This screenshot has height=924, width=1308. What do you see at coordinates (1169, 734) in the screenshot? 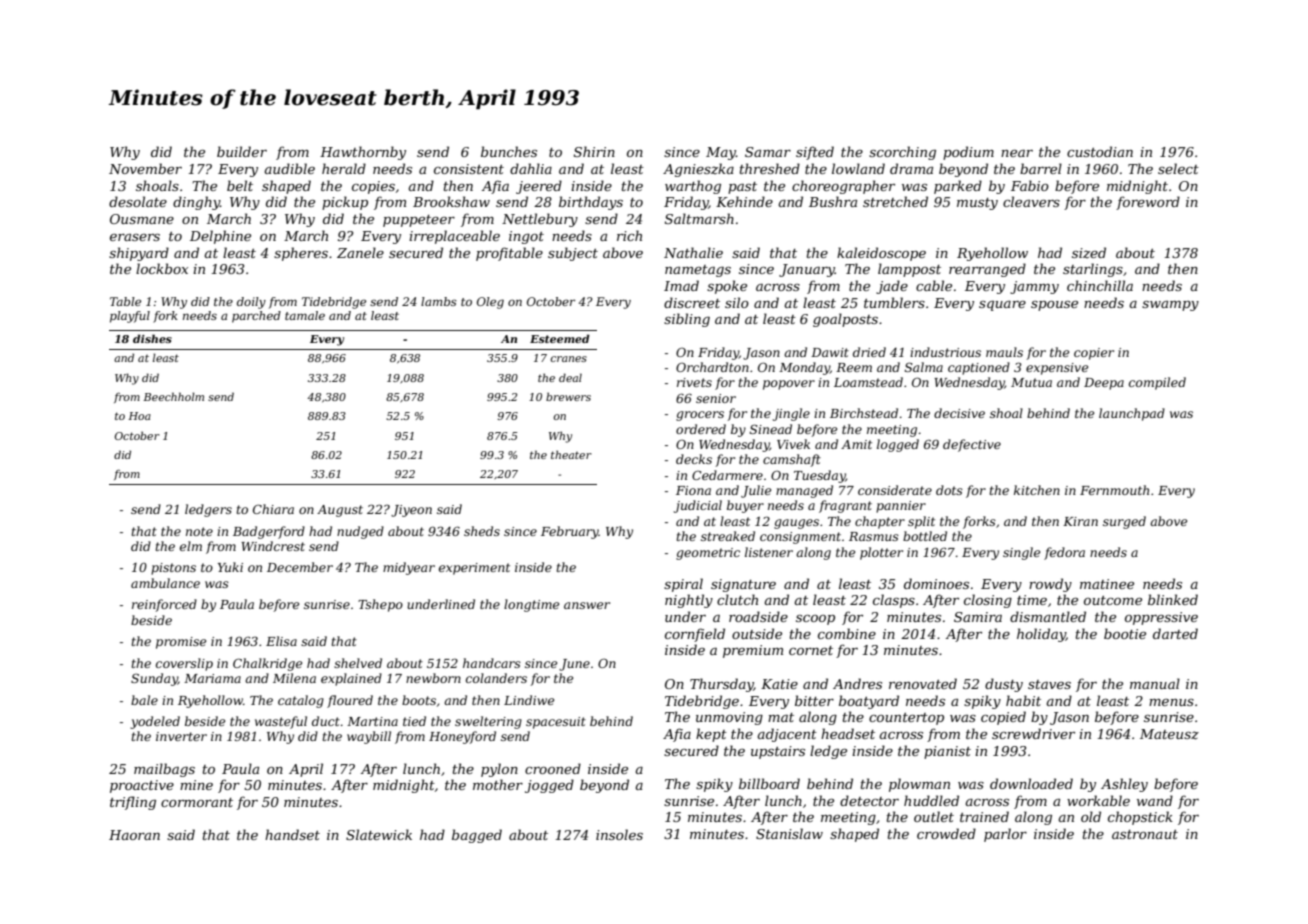
I see `Mateusz` at bounding box center [1169, 734].
